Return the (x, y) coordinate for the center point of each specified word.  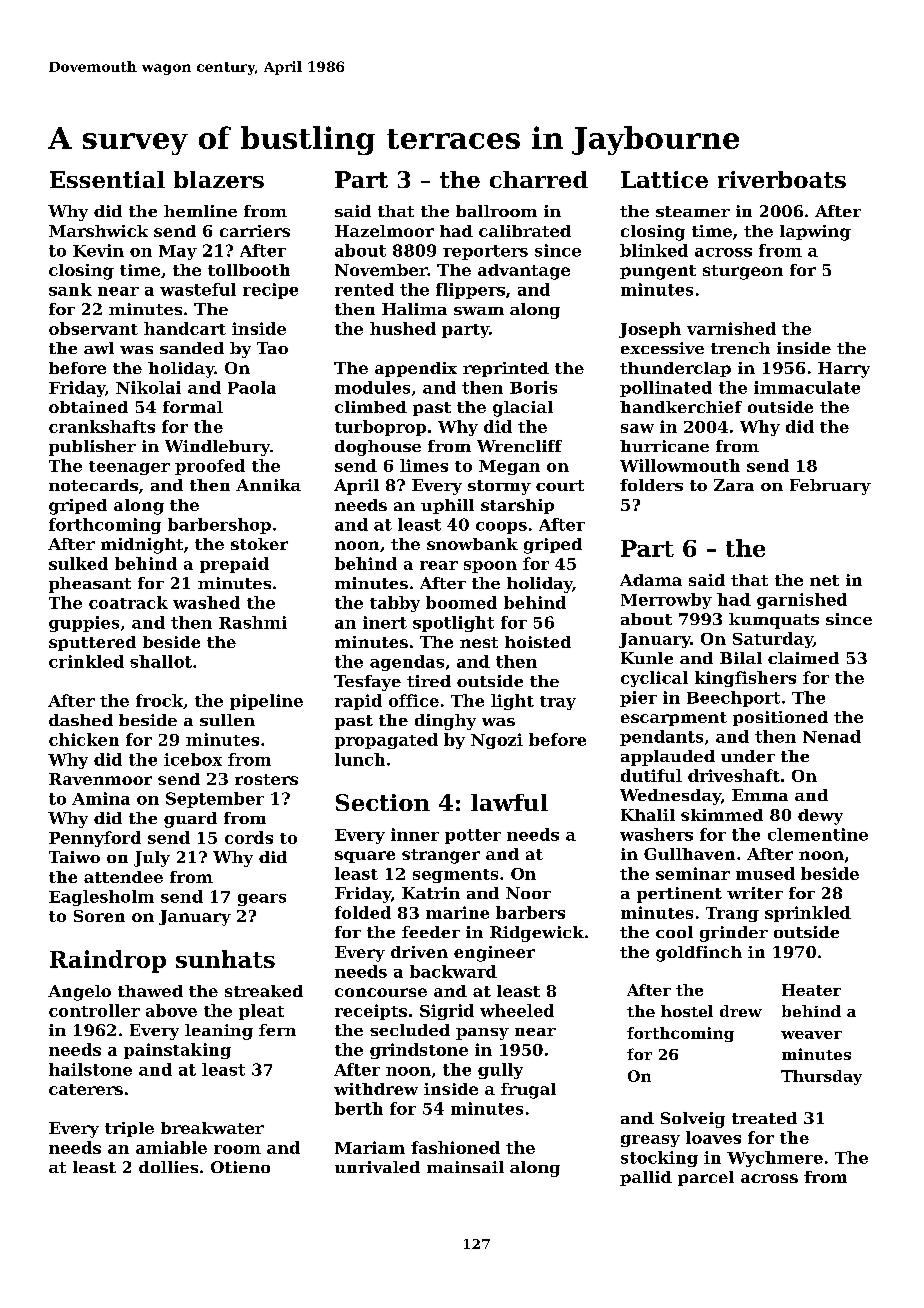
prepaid (234, 565)
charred (539, 179)
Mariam (370, 1147)
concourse (381, 992)
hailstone (90, 1069)
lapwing (815, 233)
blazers (219, 179)
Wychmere (775, 1159)
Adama (651, 580)
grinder (734, 934)
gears (262, 900)
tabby (395, 604)
